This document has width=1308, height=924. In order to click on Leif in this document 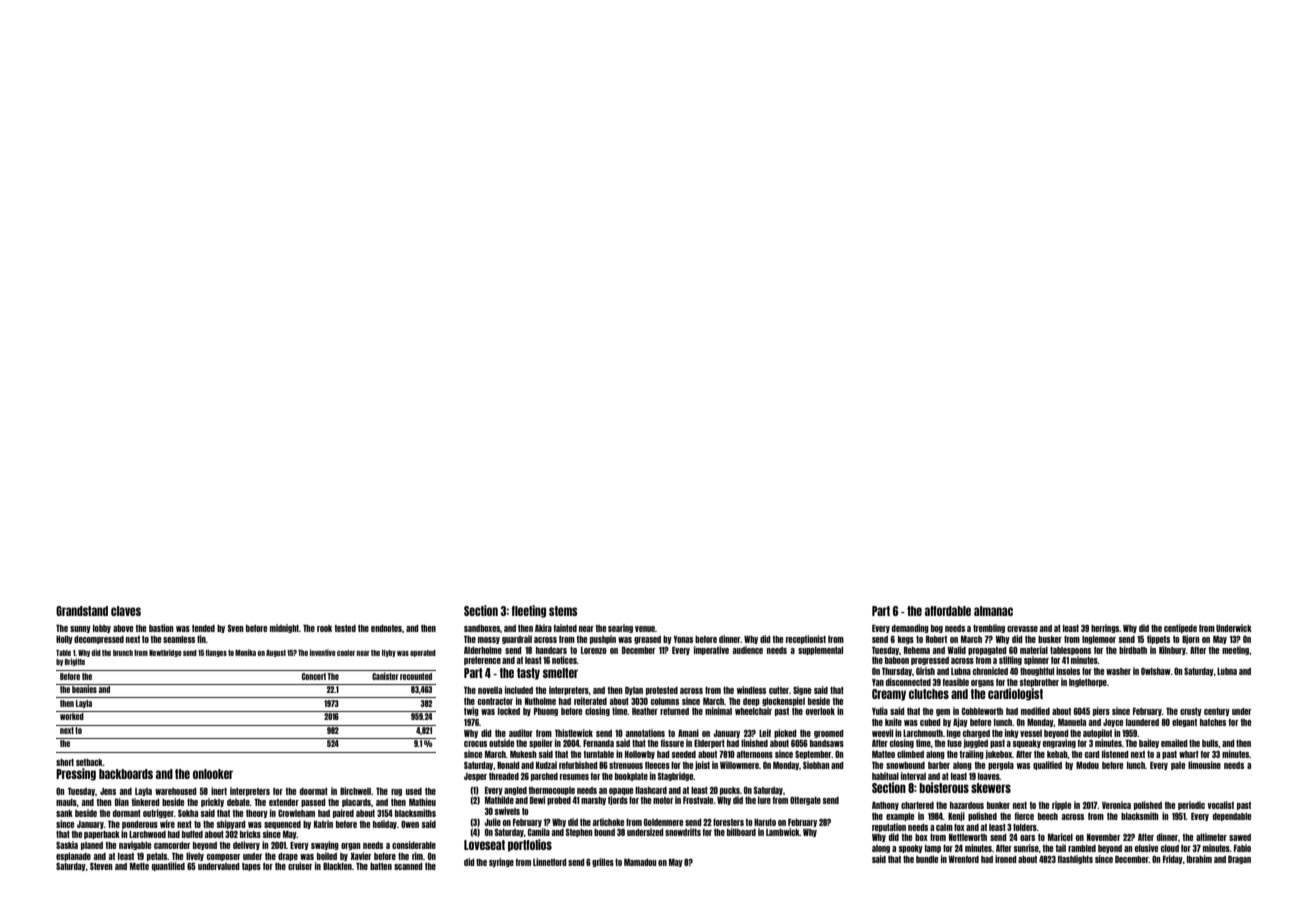, I will do `click(765, 733)`.
